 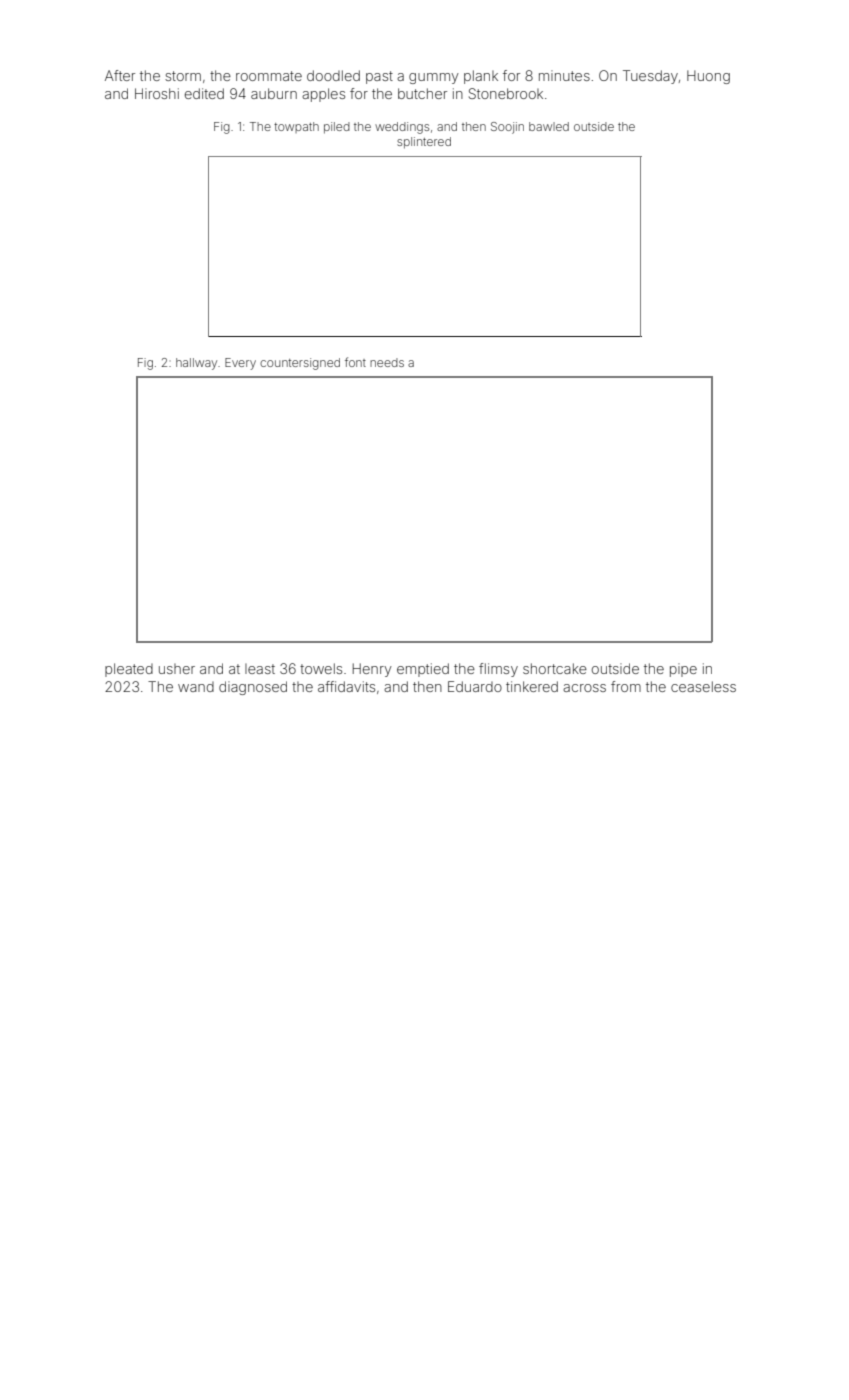 What do you see at coordinates (196, 364) in the image?
I see `hallway` at bounding box center [196, 364].
